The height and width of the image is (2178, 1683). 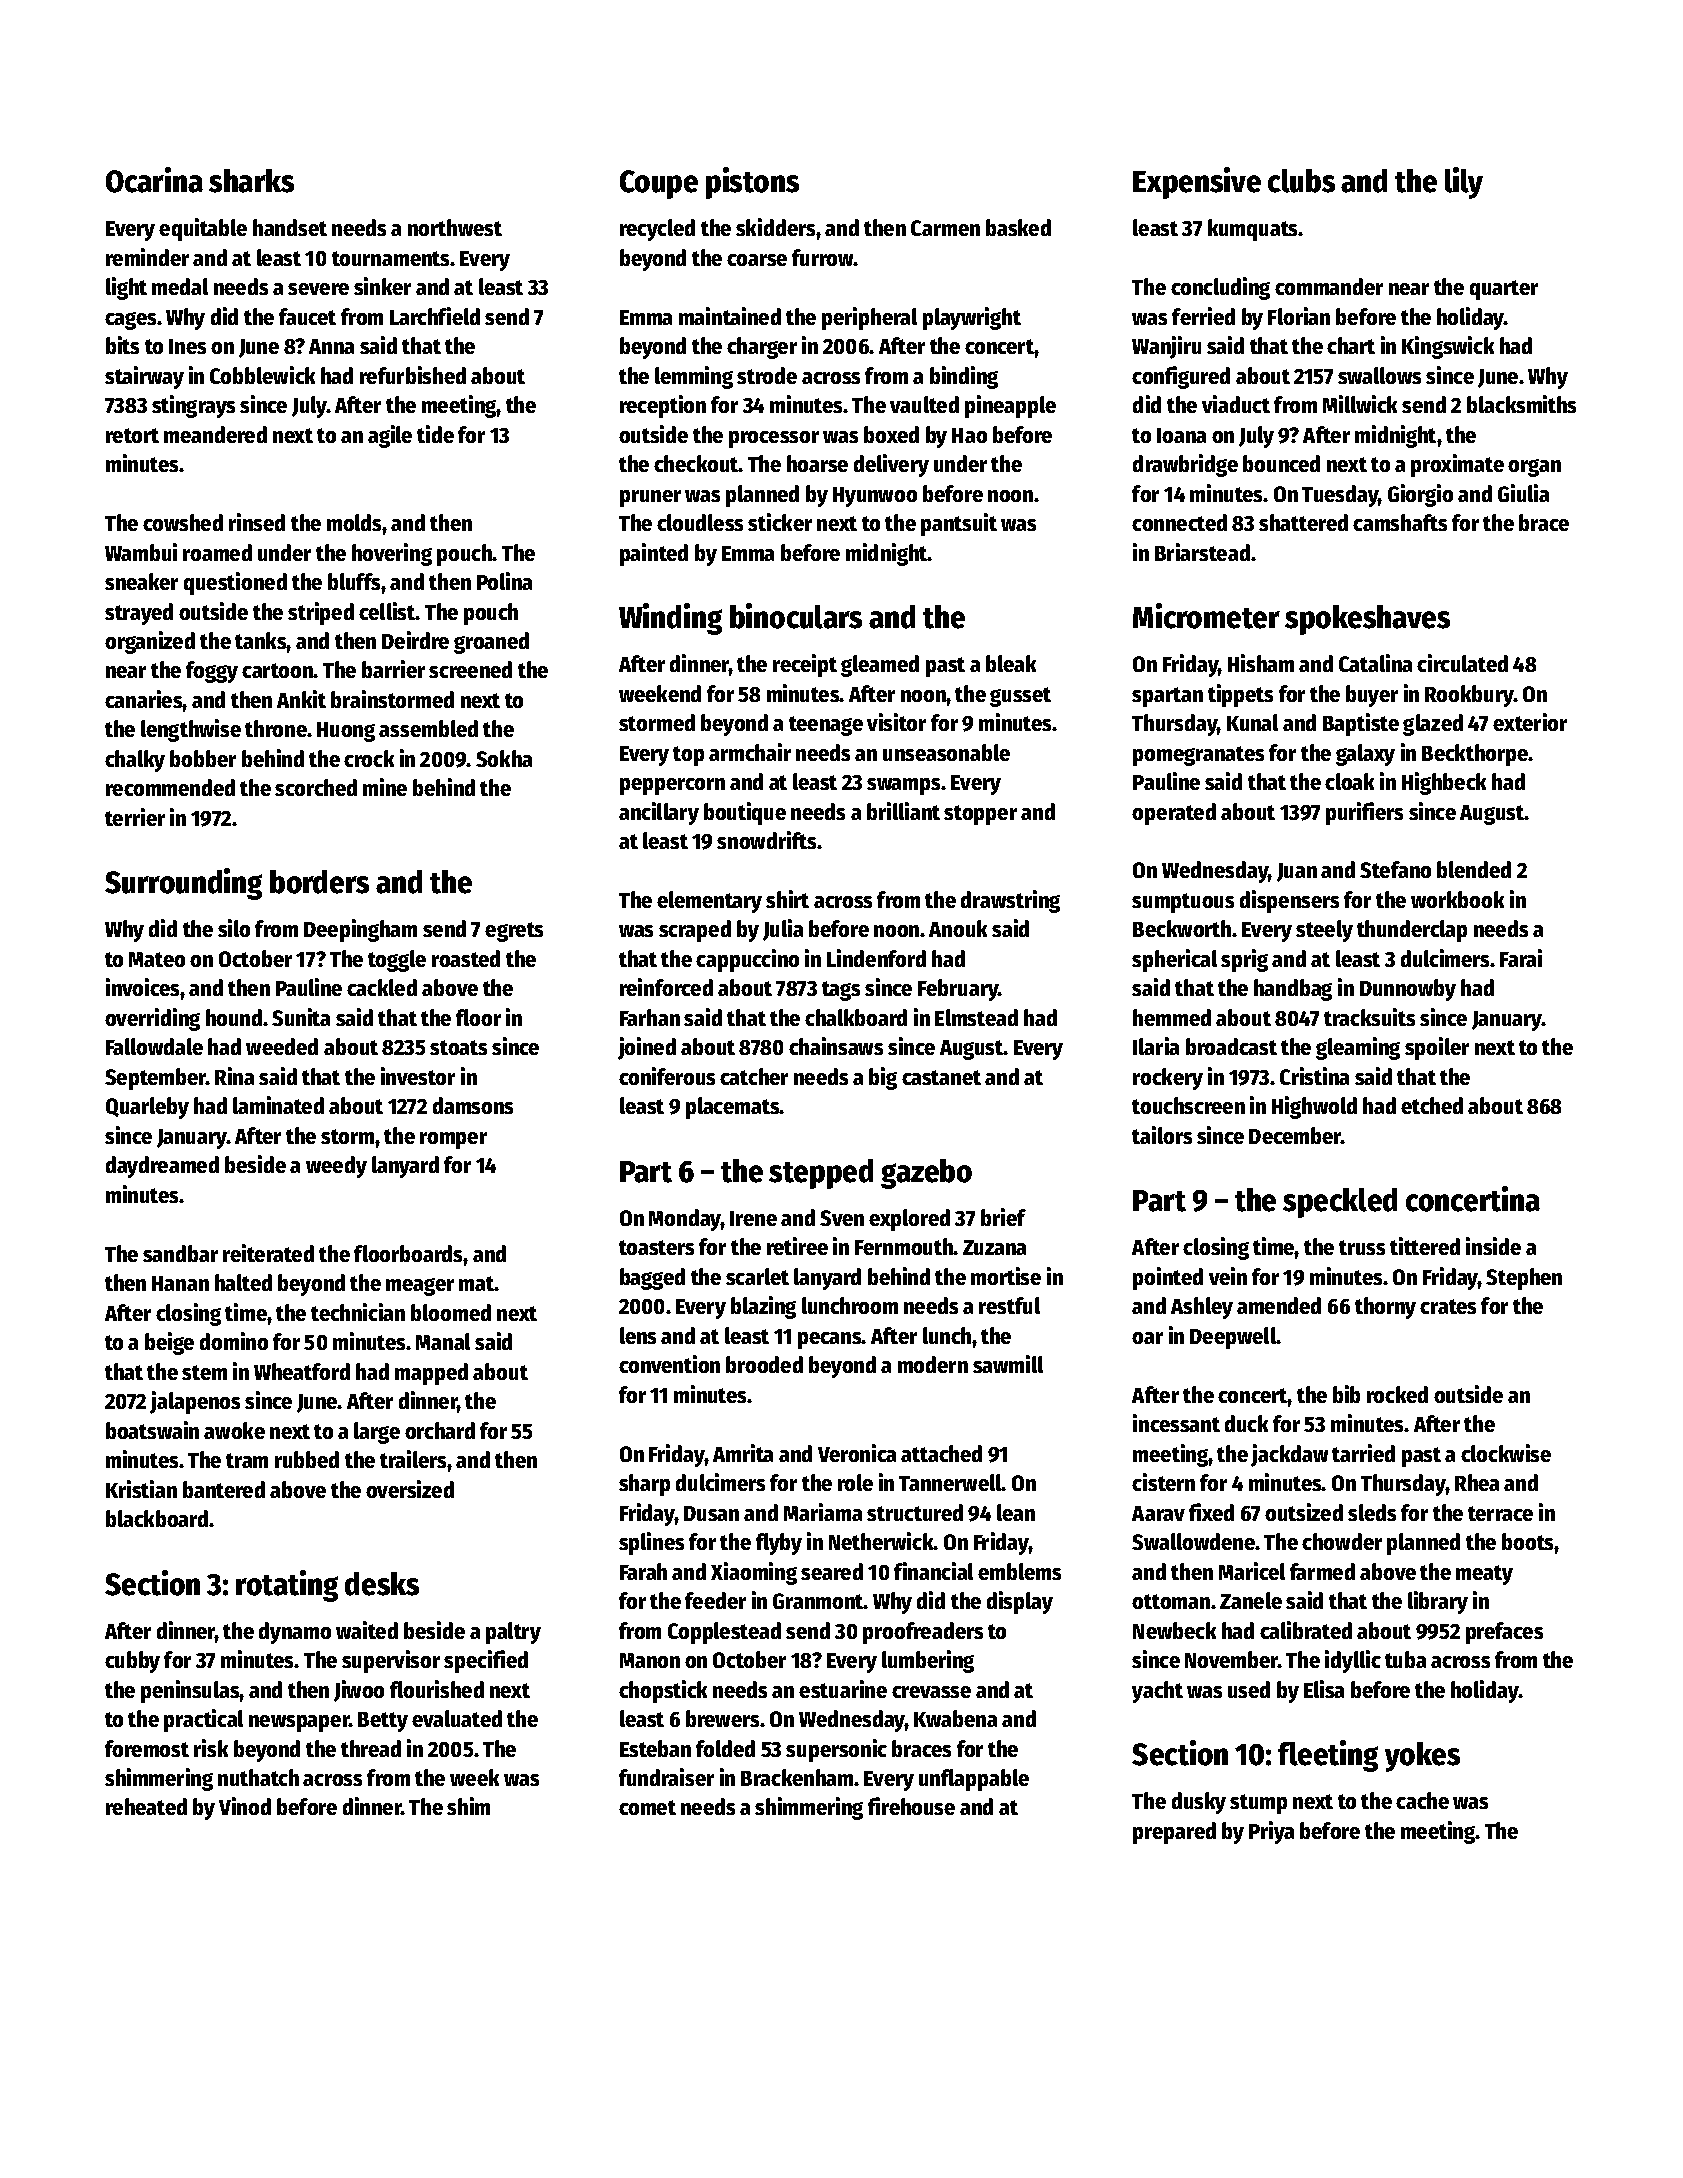 I want to click on restful, so click(x=1009, y=1305).
